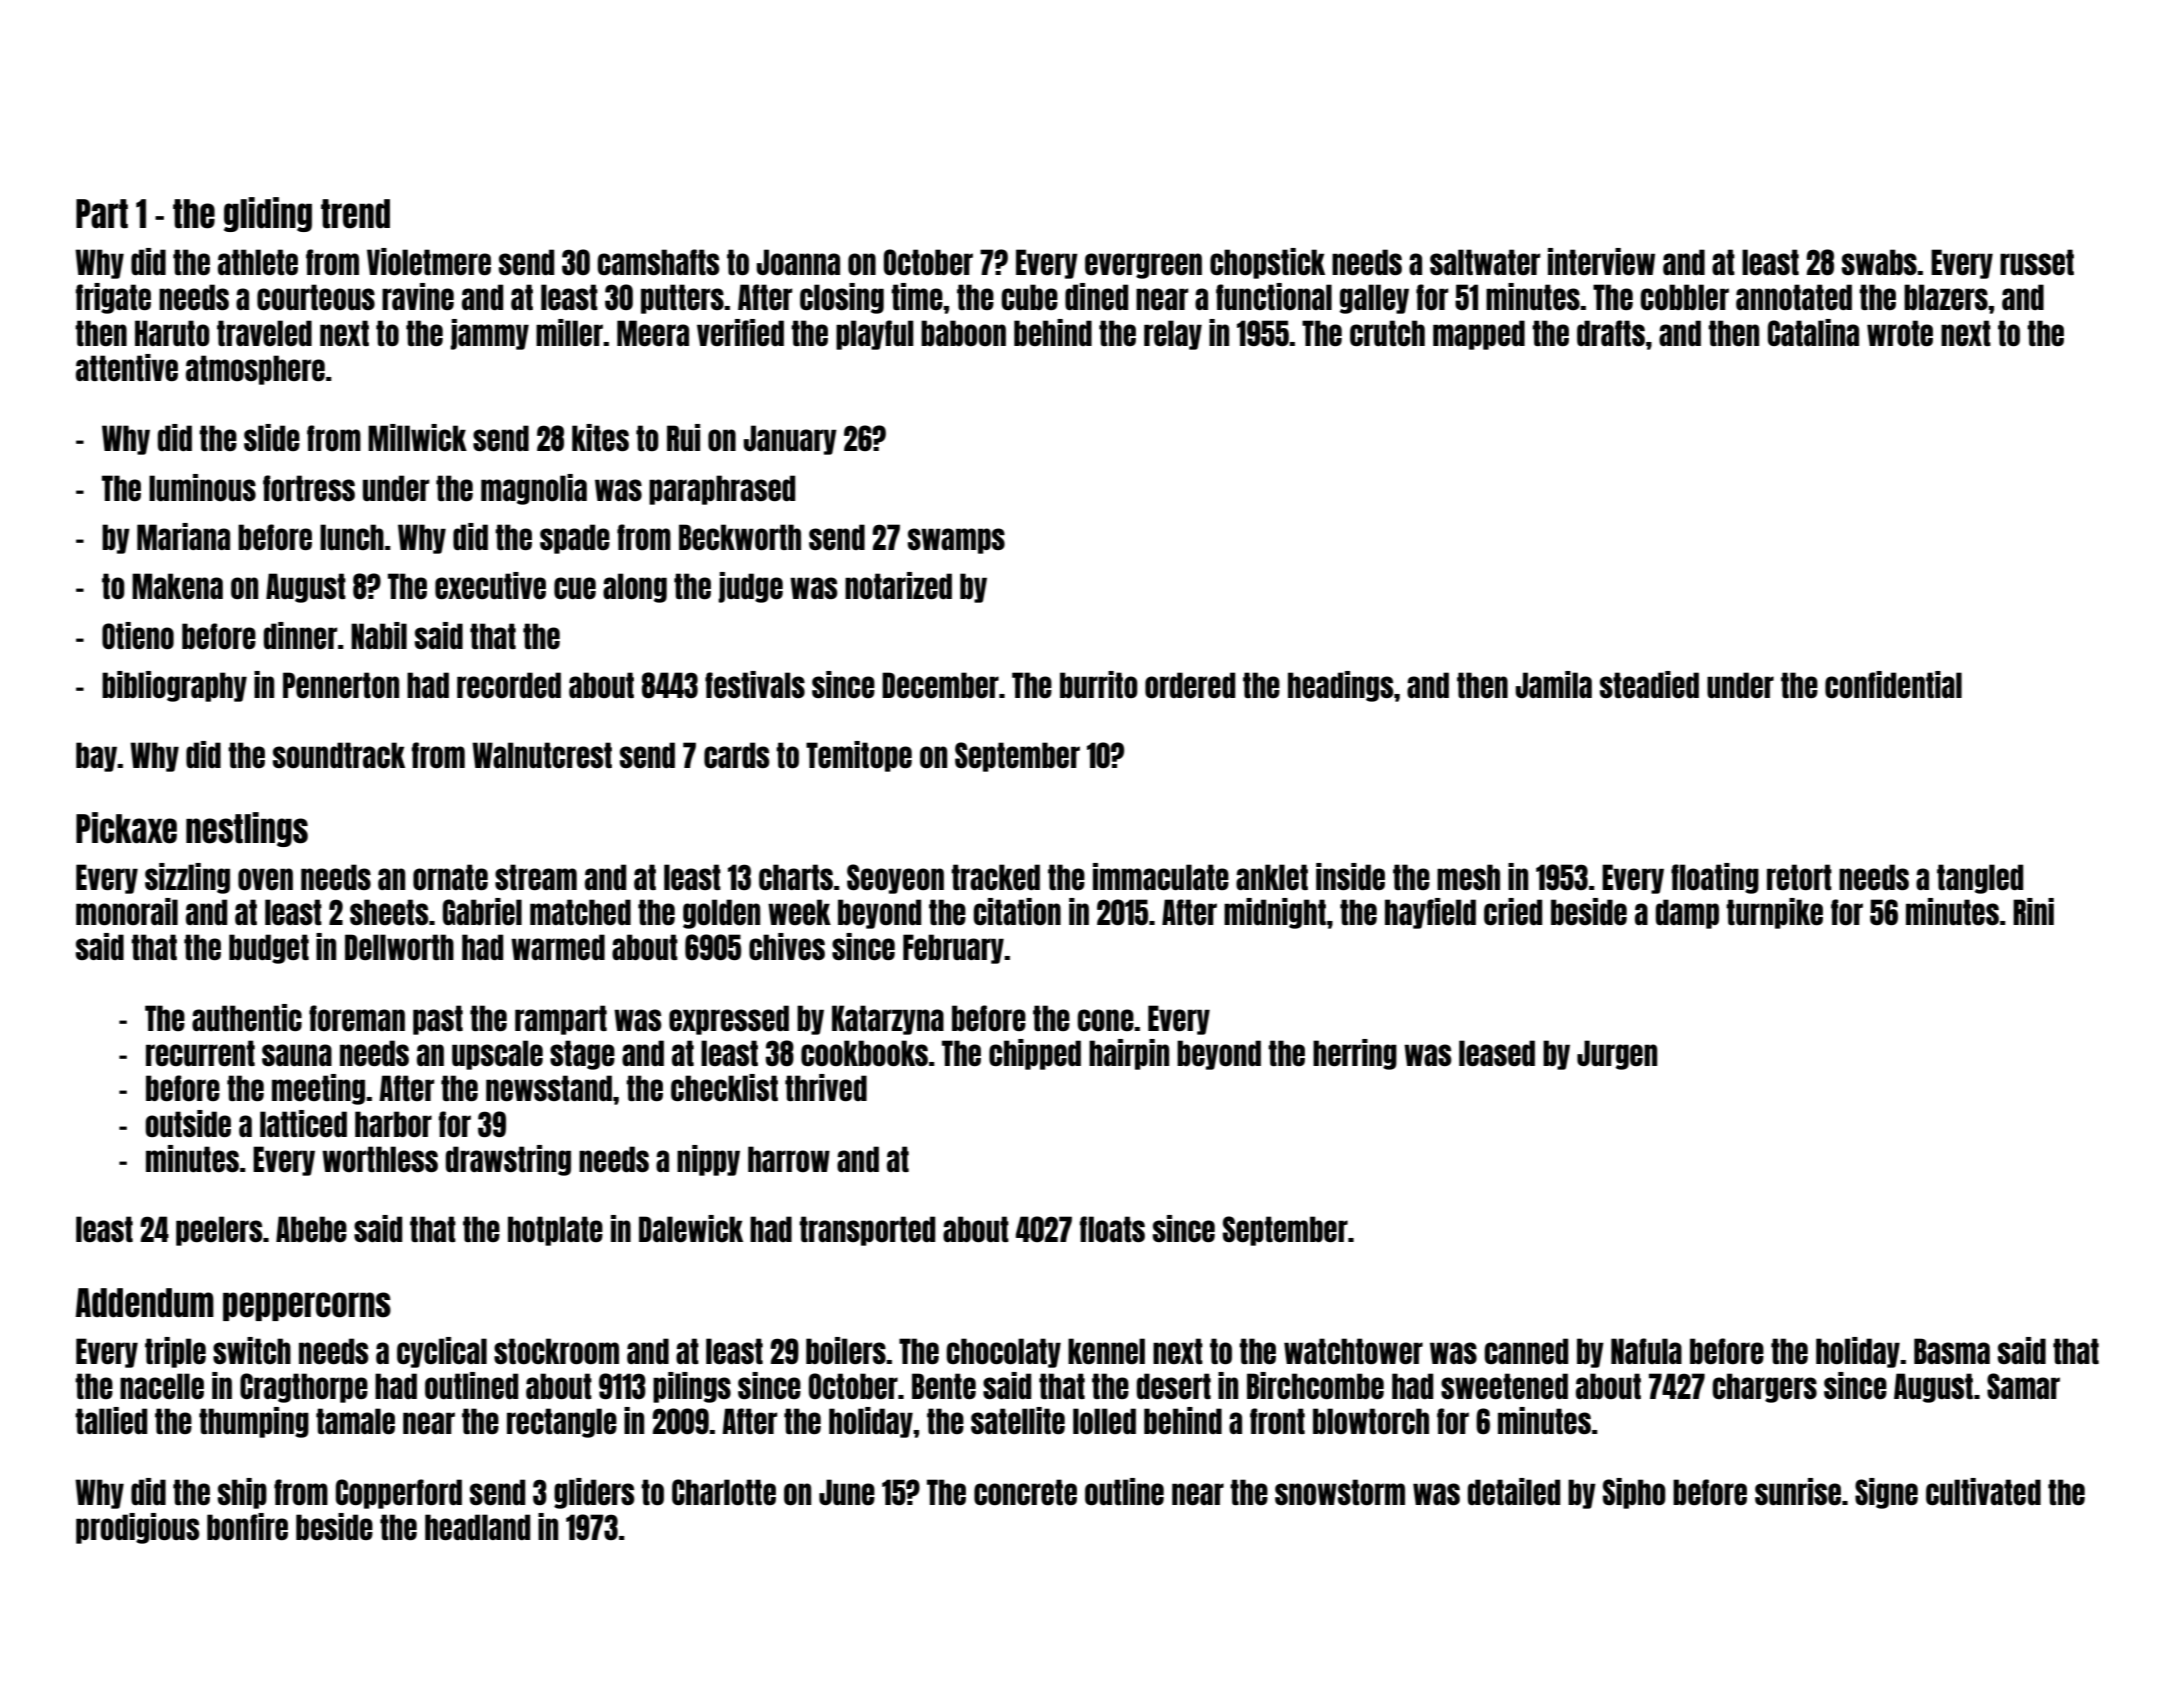 The height and width of the screenshot is (1683, 2178). Describe the element at coordinates (790, 440) in the screenshot. I see `January` at that location.
